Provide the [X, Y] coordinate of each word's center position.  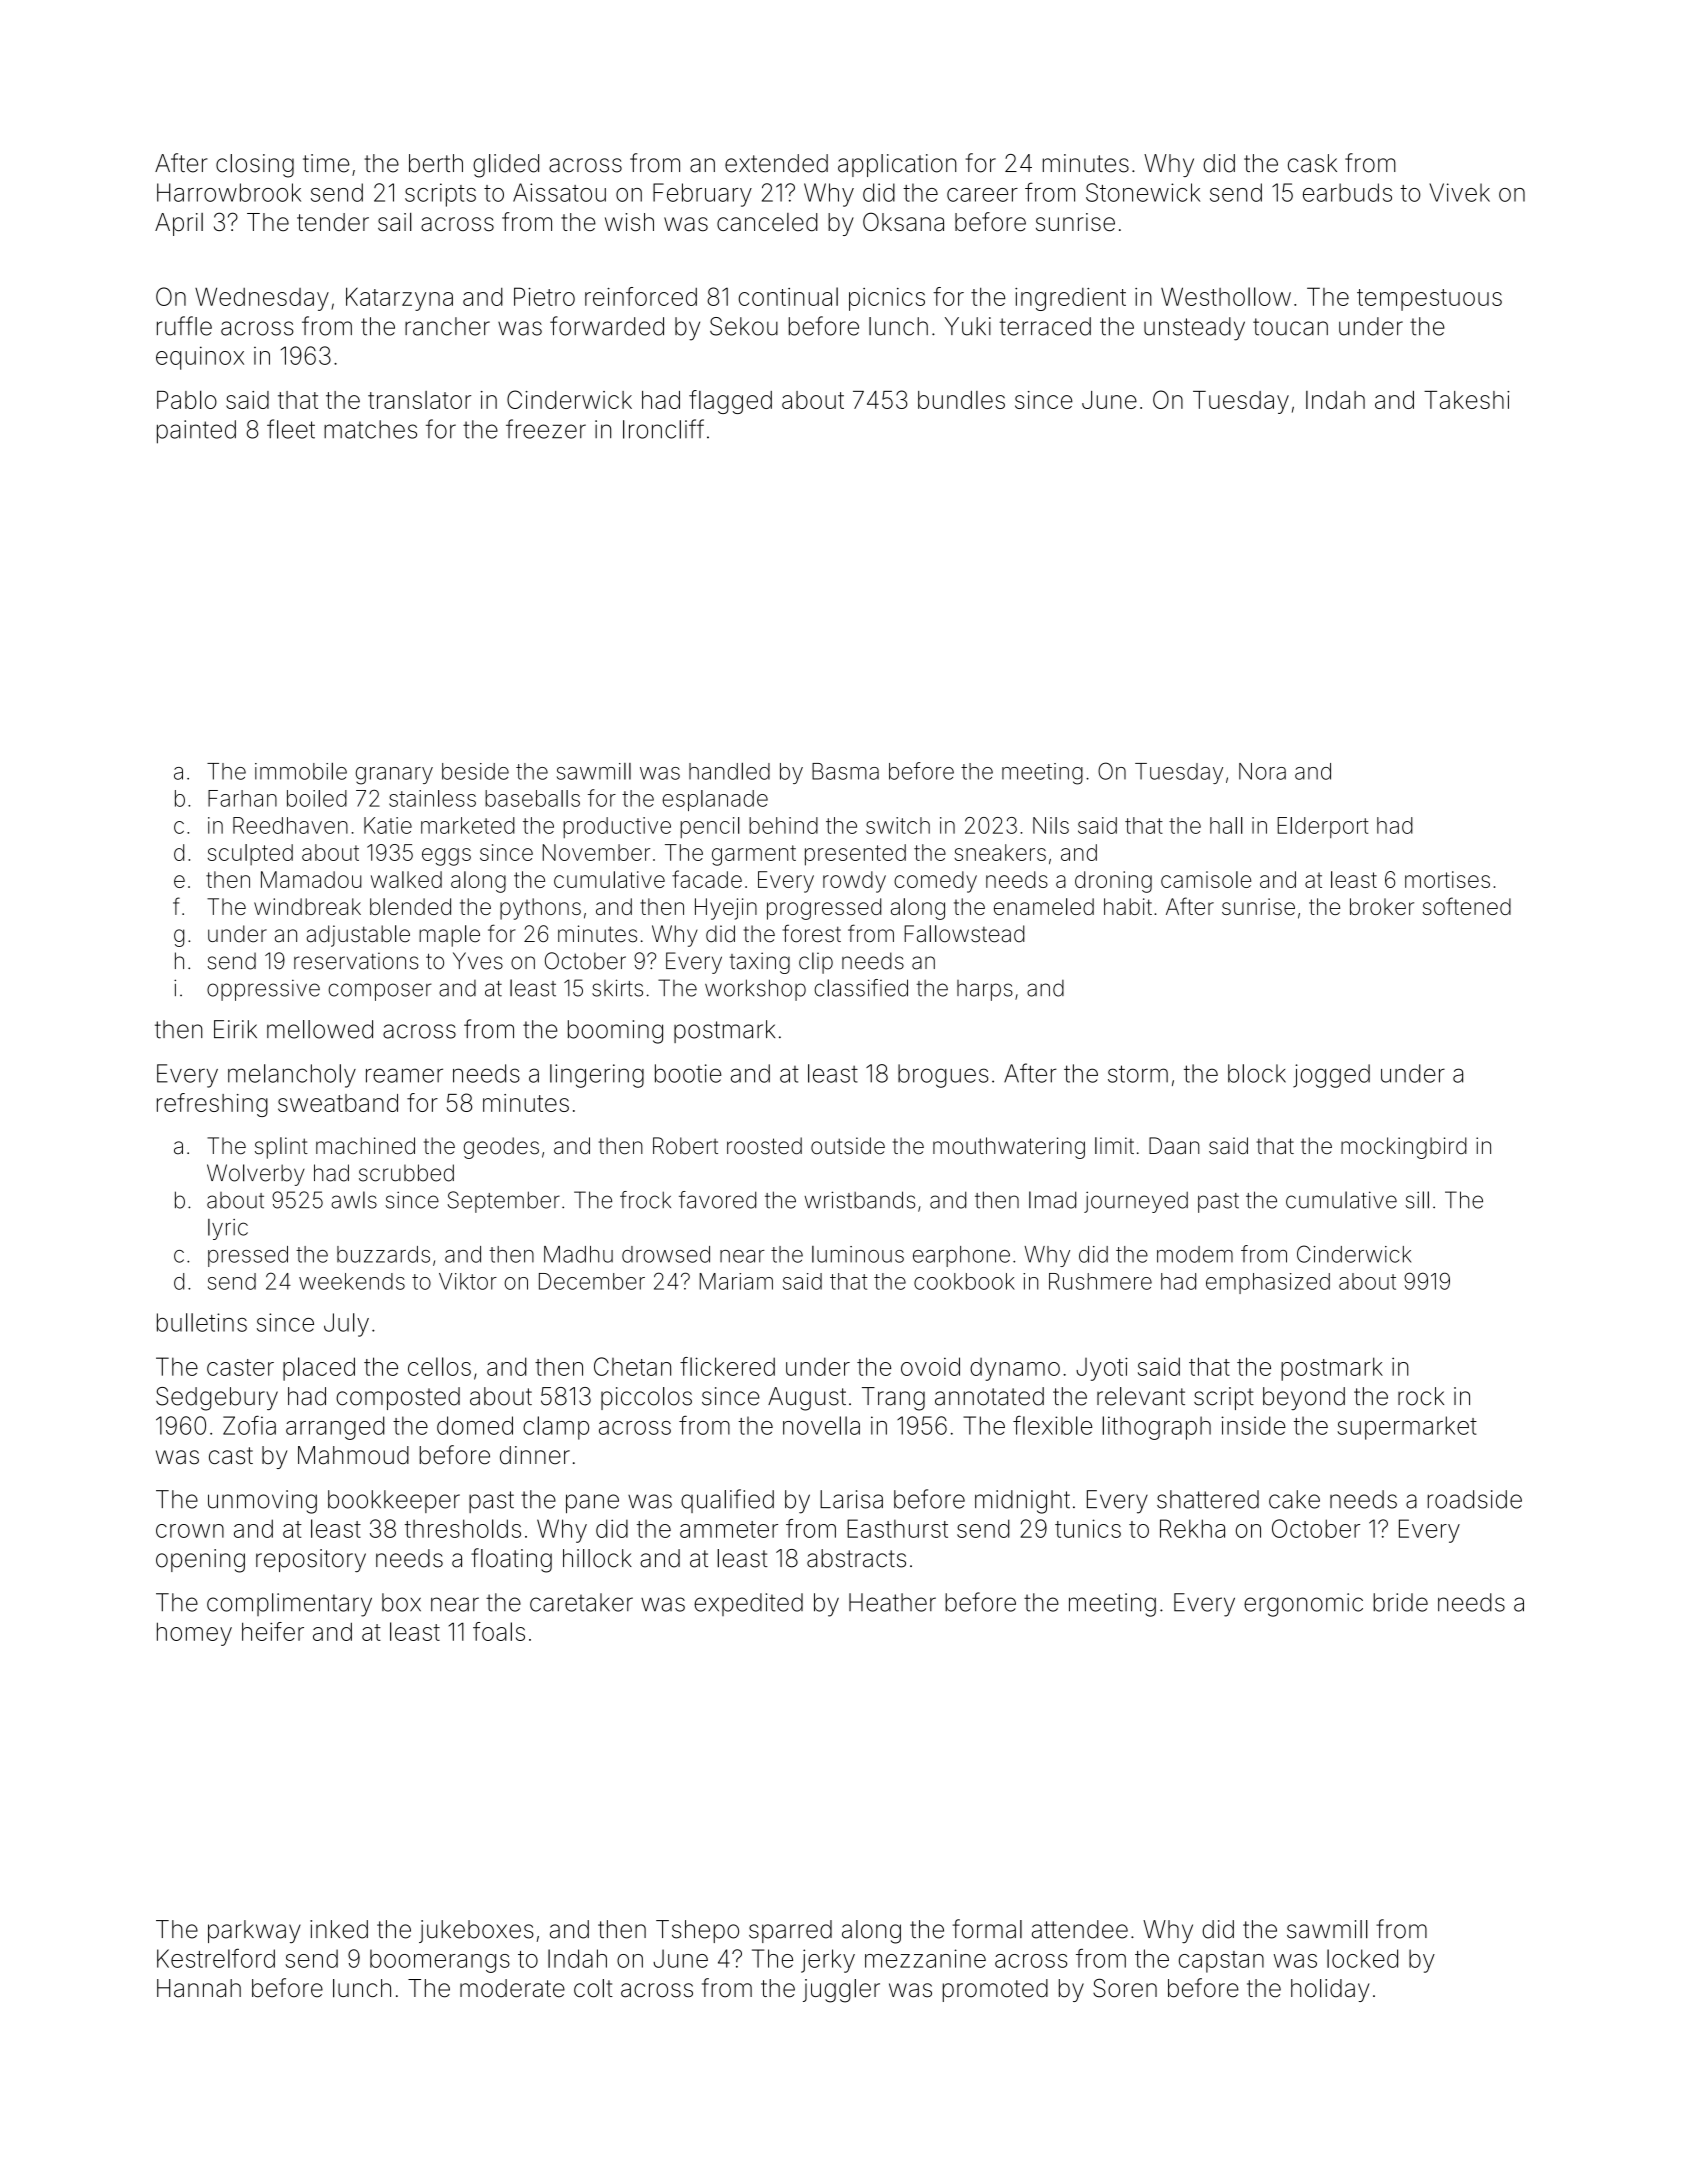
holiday [1330, 1990]
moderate [512, 1988]
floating [511, 1560]
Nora [1262, 771]
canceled [767, 222]
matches [370, 429]
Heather [892, 1602]
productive [617, 827]
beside [475, 771]
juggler [841, 1991]
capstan [1221, 1962]
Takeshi [1467, 400]
